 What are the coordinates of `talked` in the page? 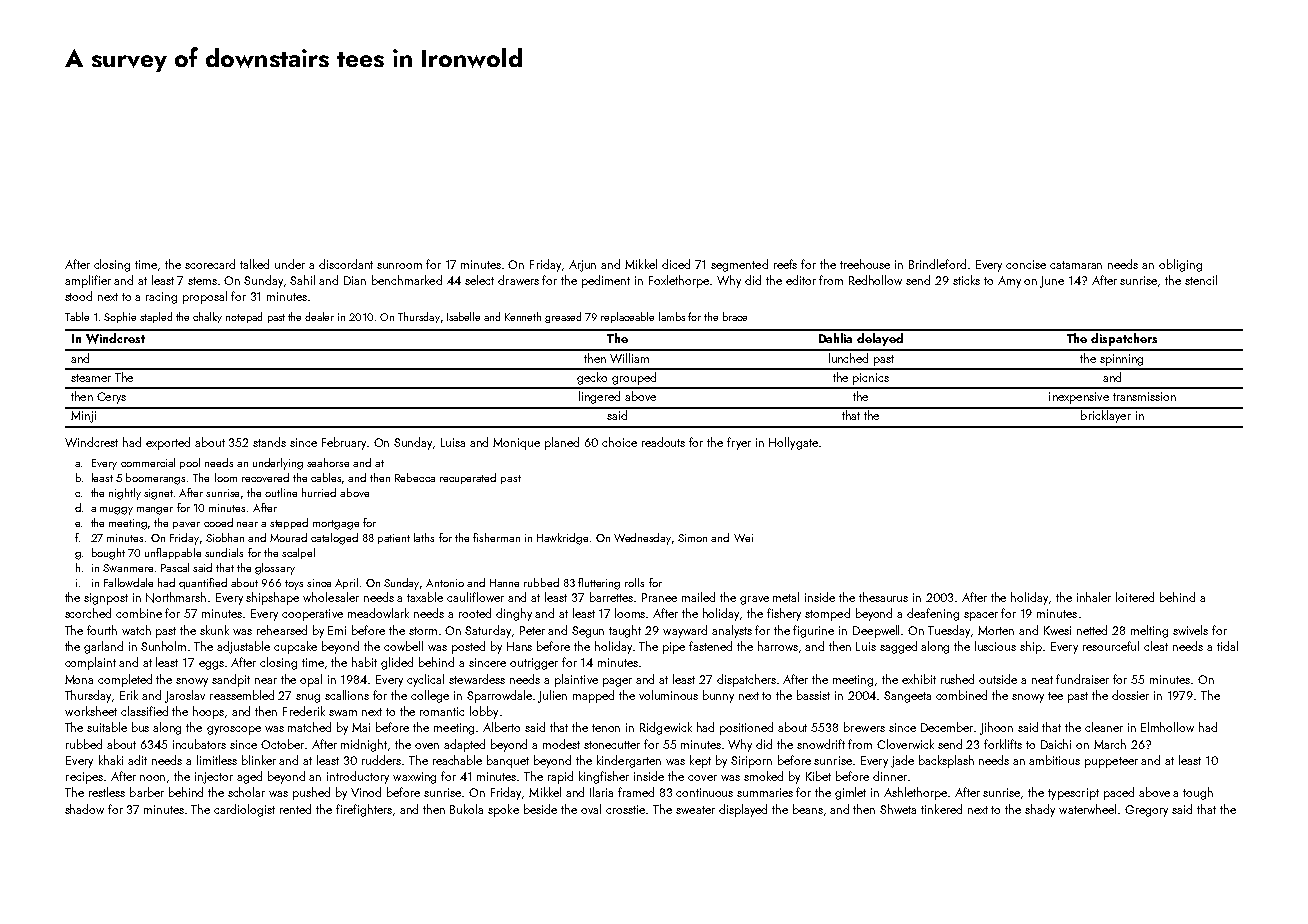 It's located at (254, 264).
